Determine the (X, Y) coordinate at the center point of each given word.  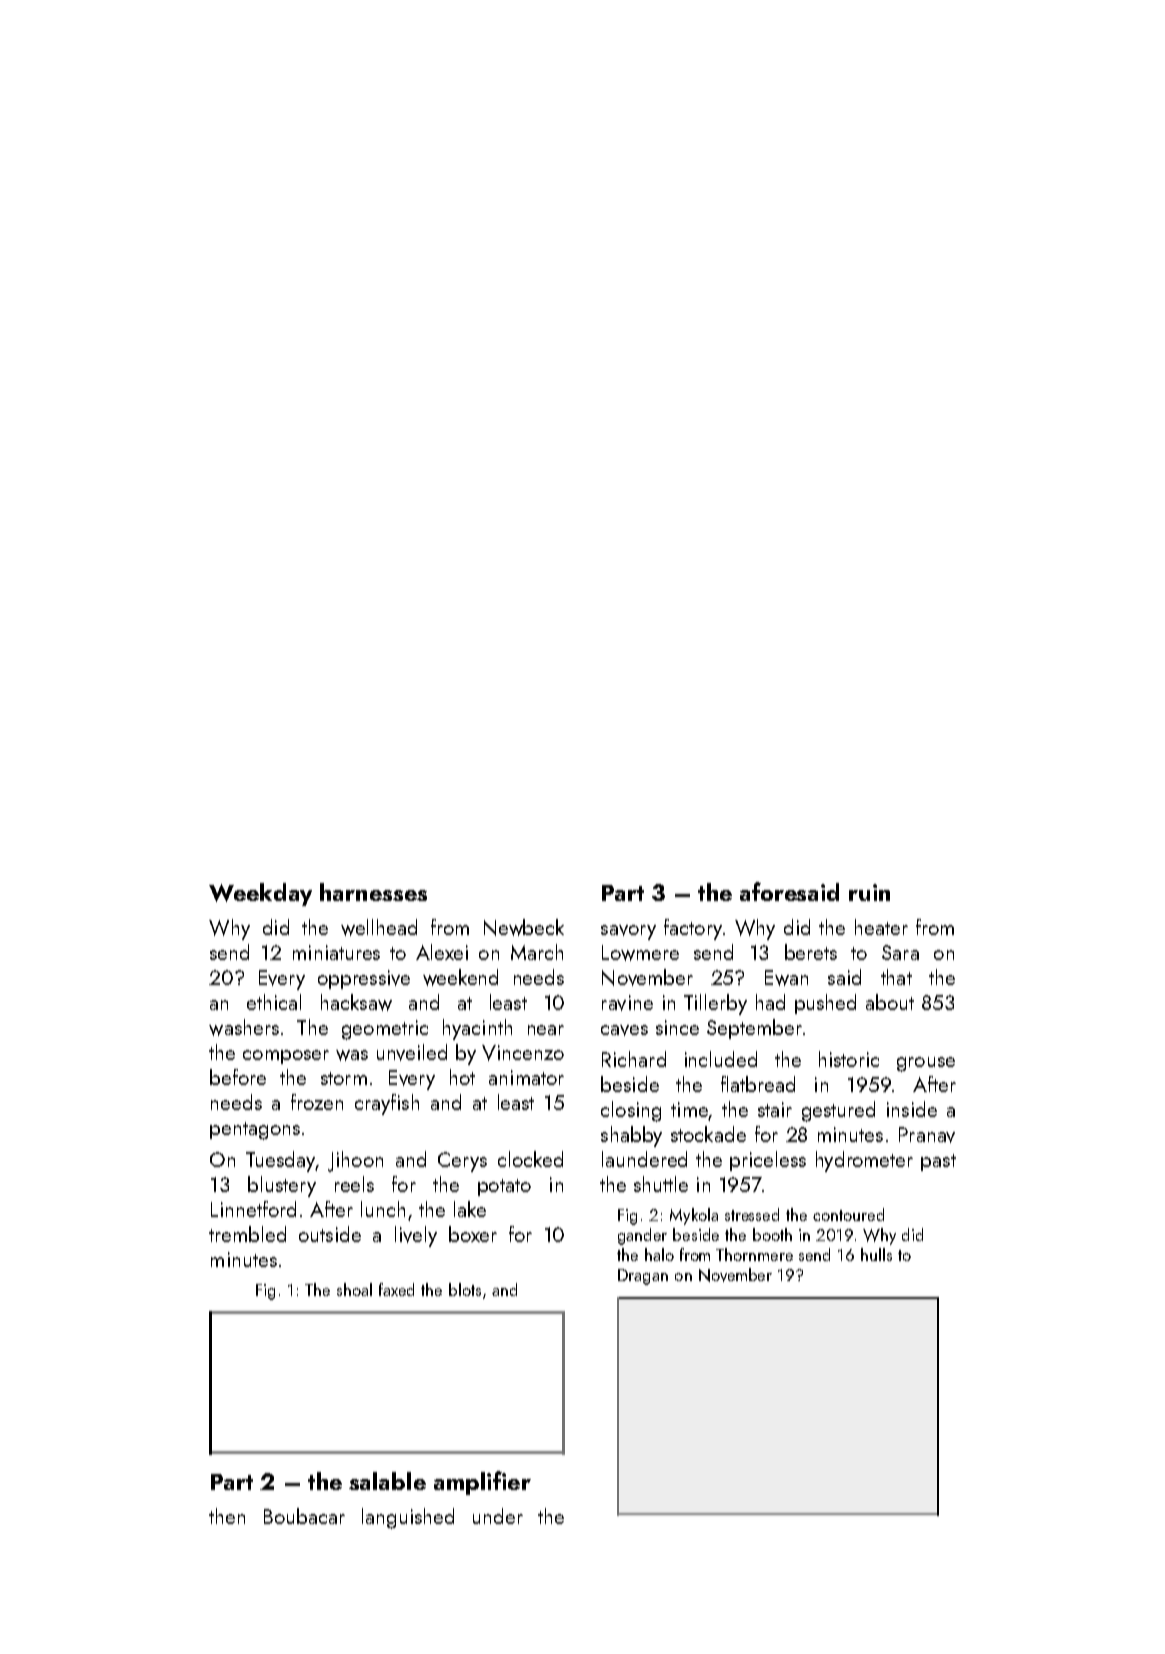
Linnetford (253, 1209)
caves (624, 1030)
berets (811, 952)
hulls (876, 1254)
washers (244, 1027)
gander (642, 1236)
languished (408, 1518)
